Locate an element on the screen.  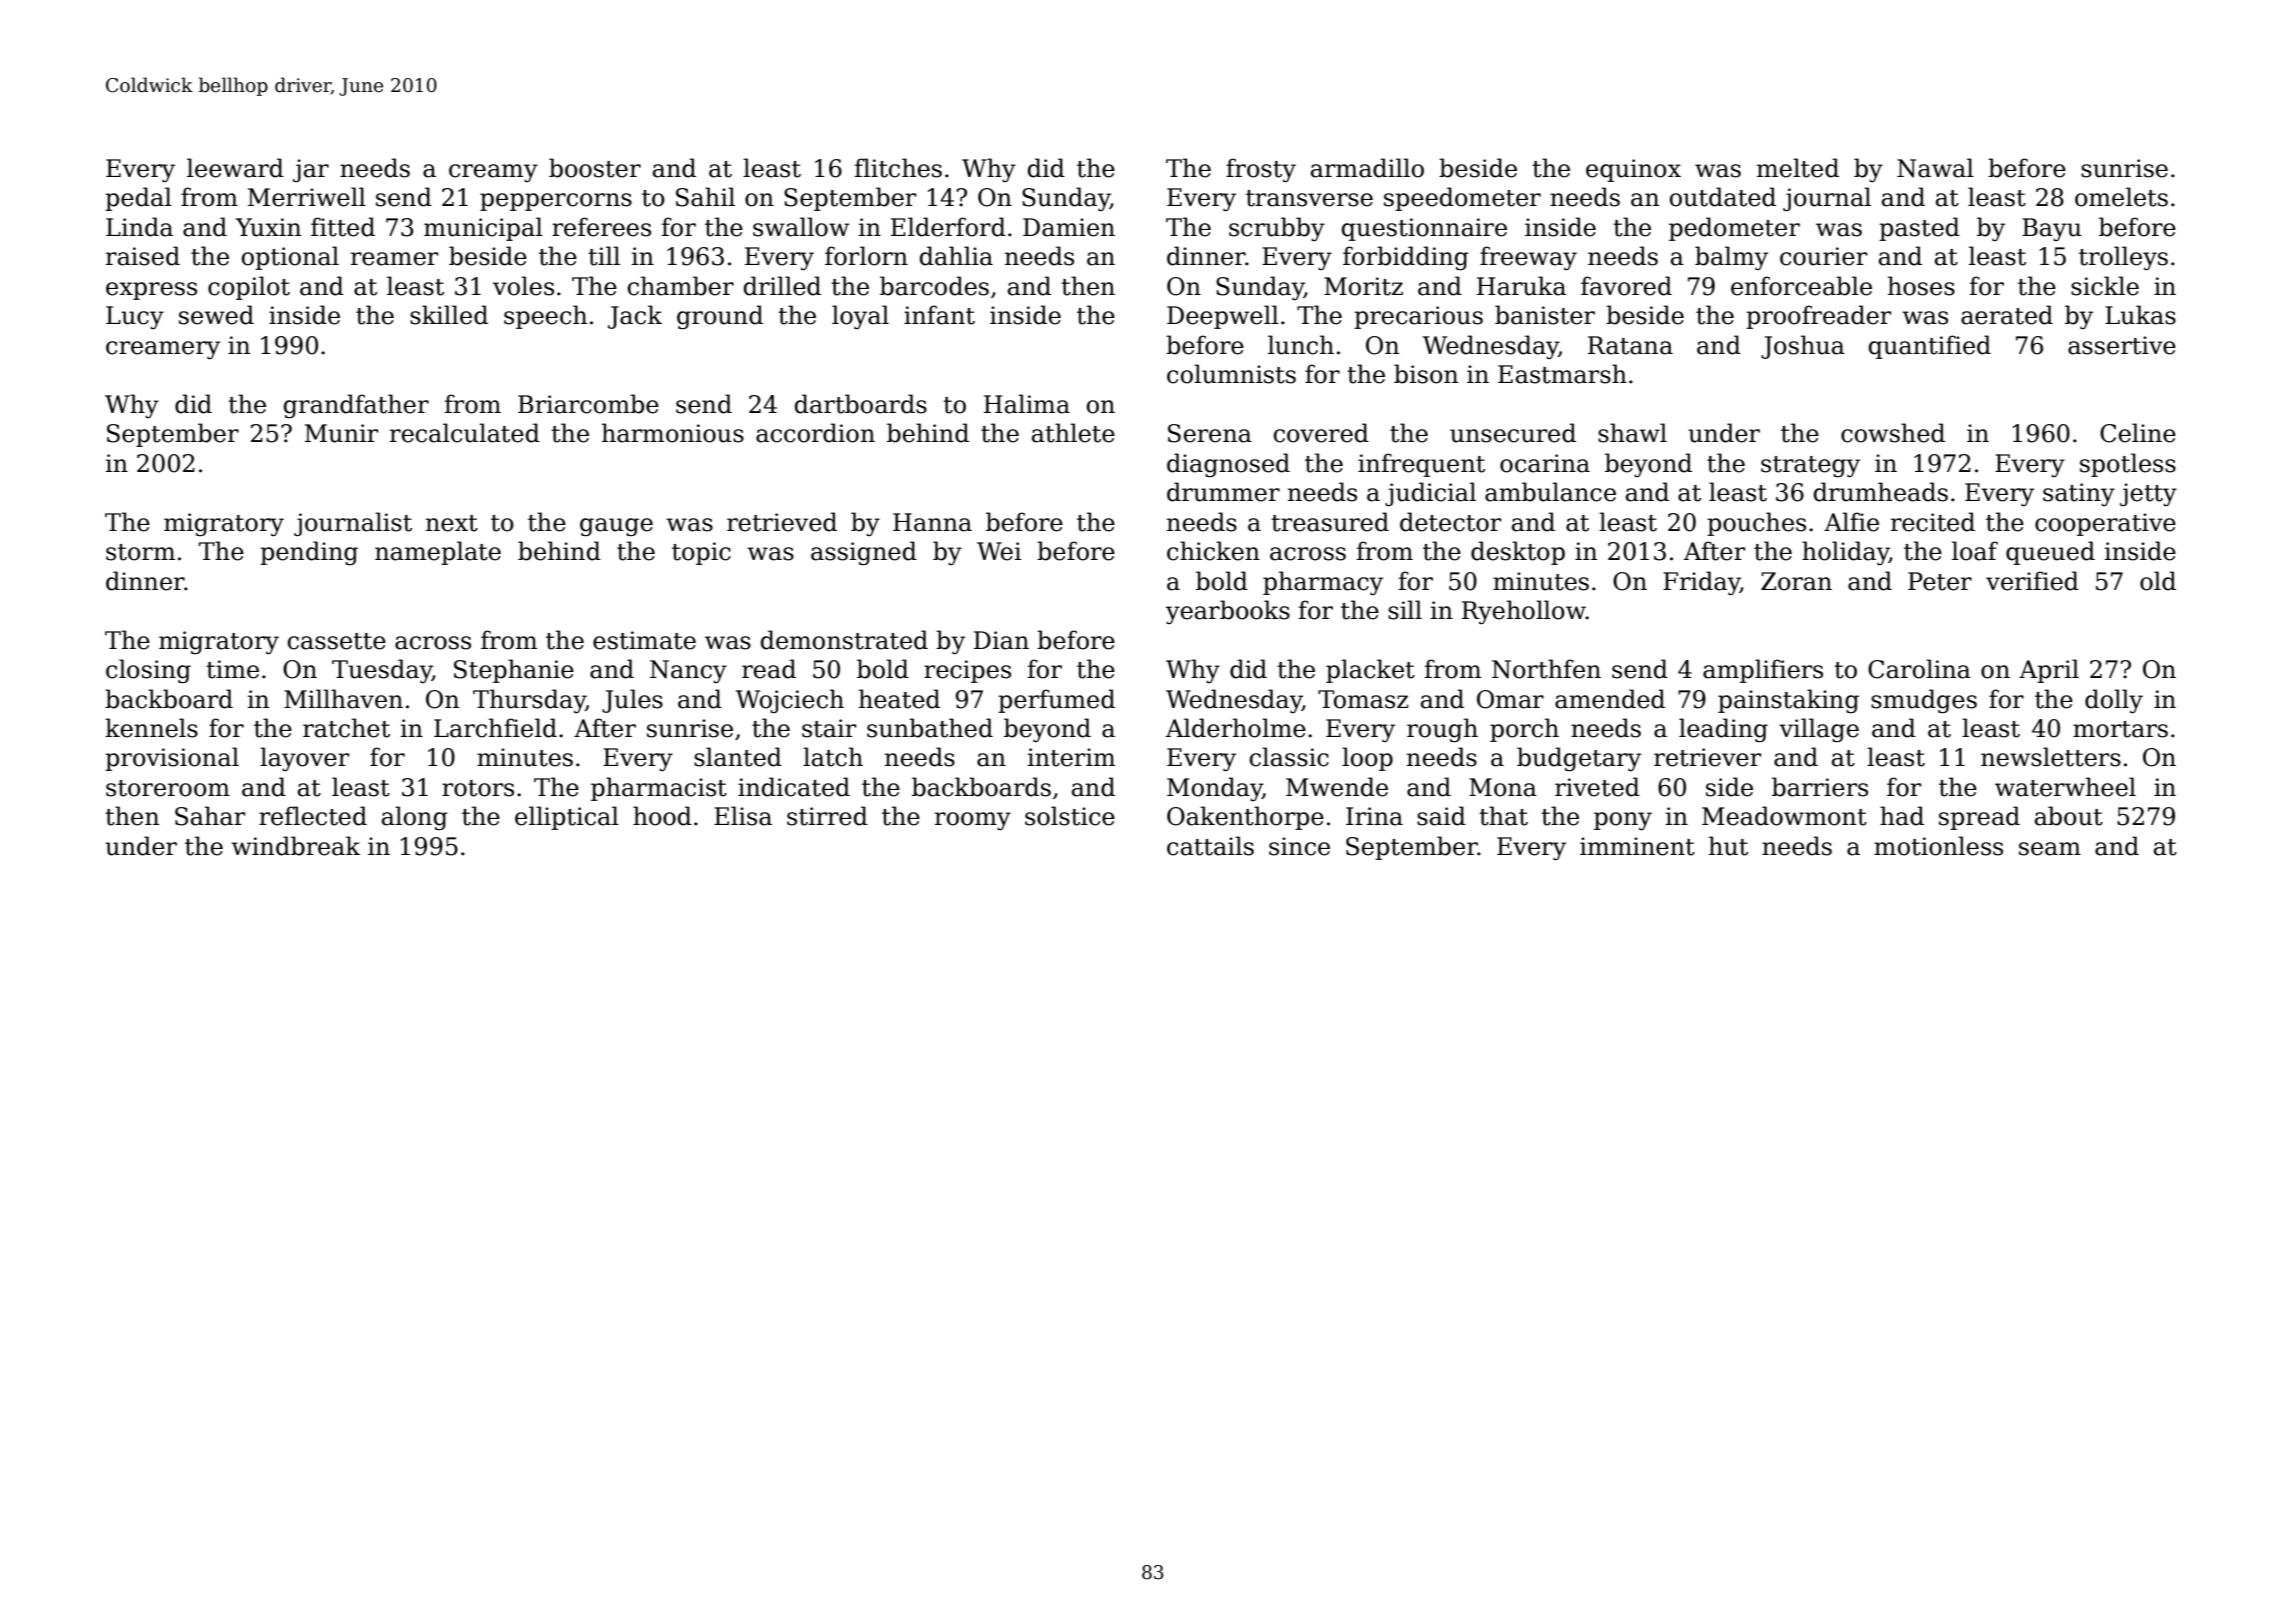
jar is located at coordinates (311, 170).
